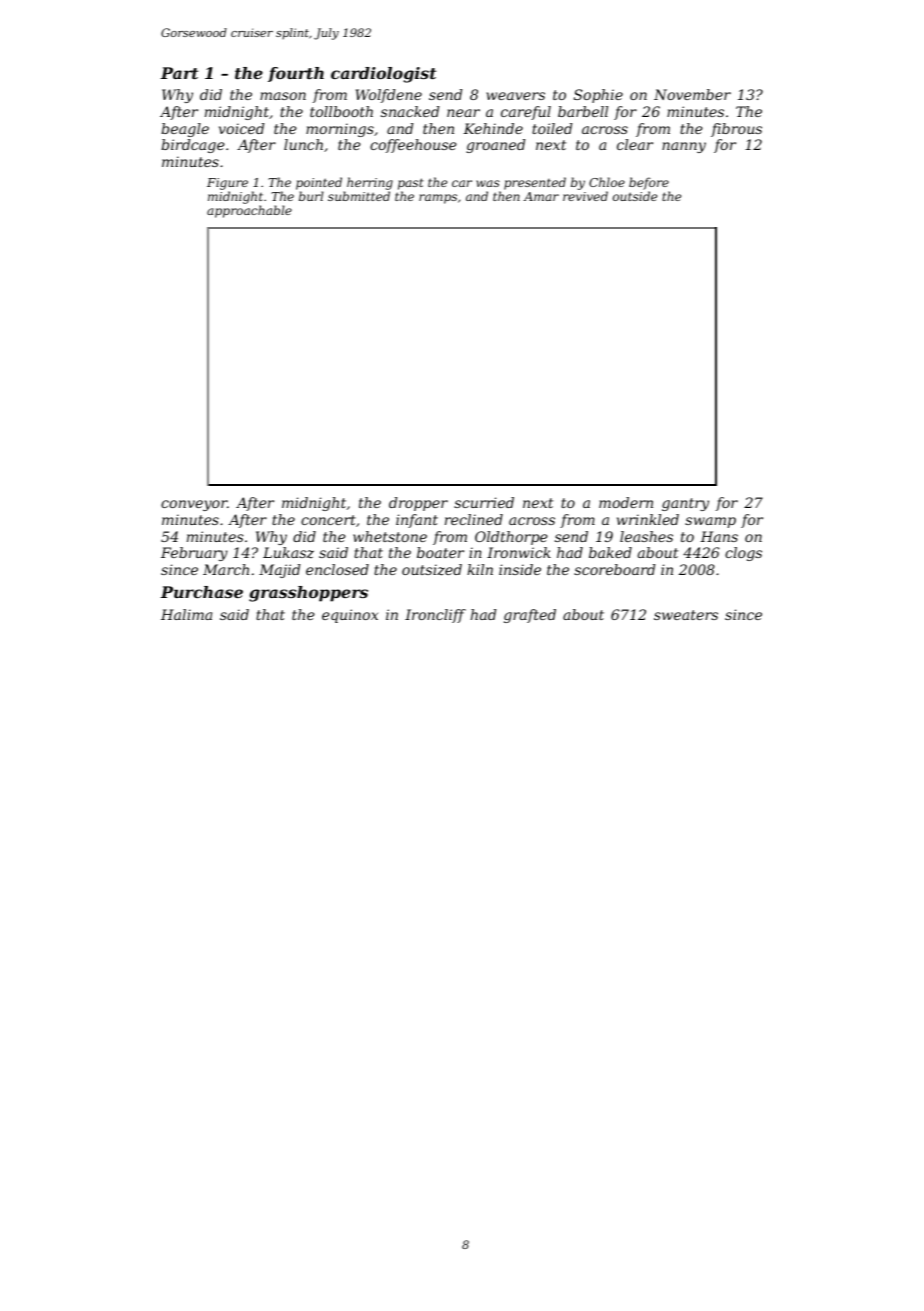 The height and width of the screenshot is (1311, 924). What do you see at coordinates (194, 554) in the screenshot?
I see `February` at bounding box center [194, 554].
